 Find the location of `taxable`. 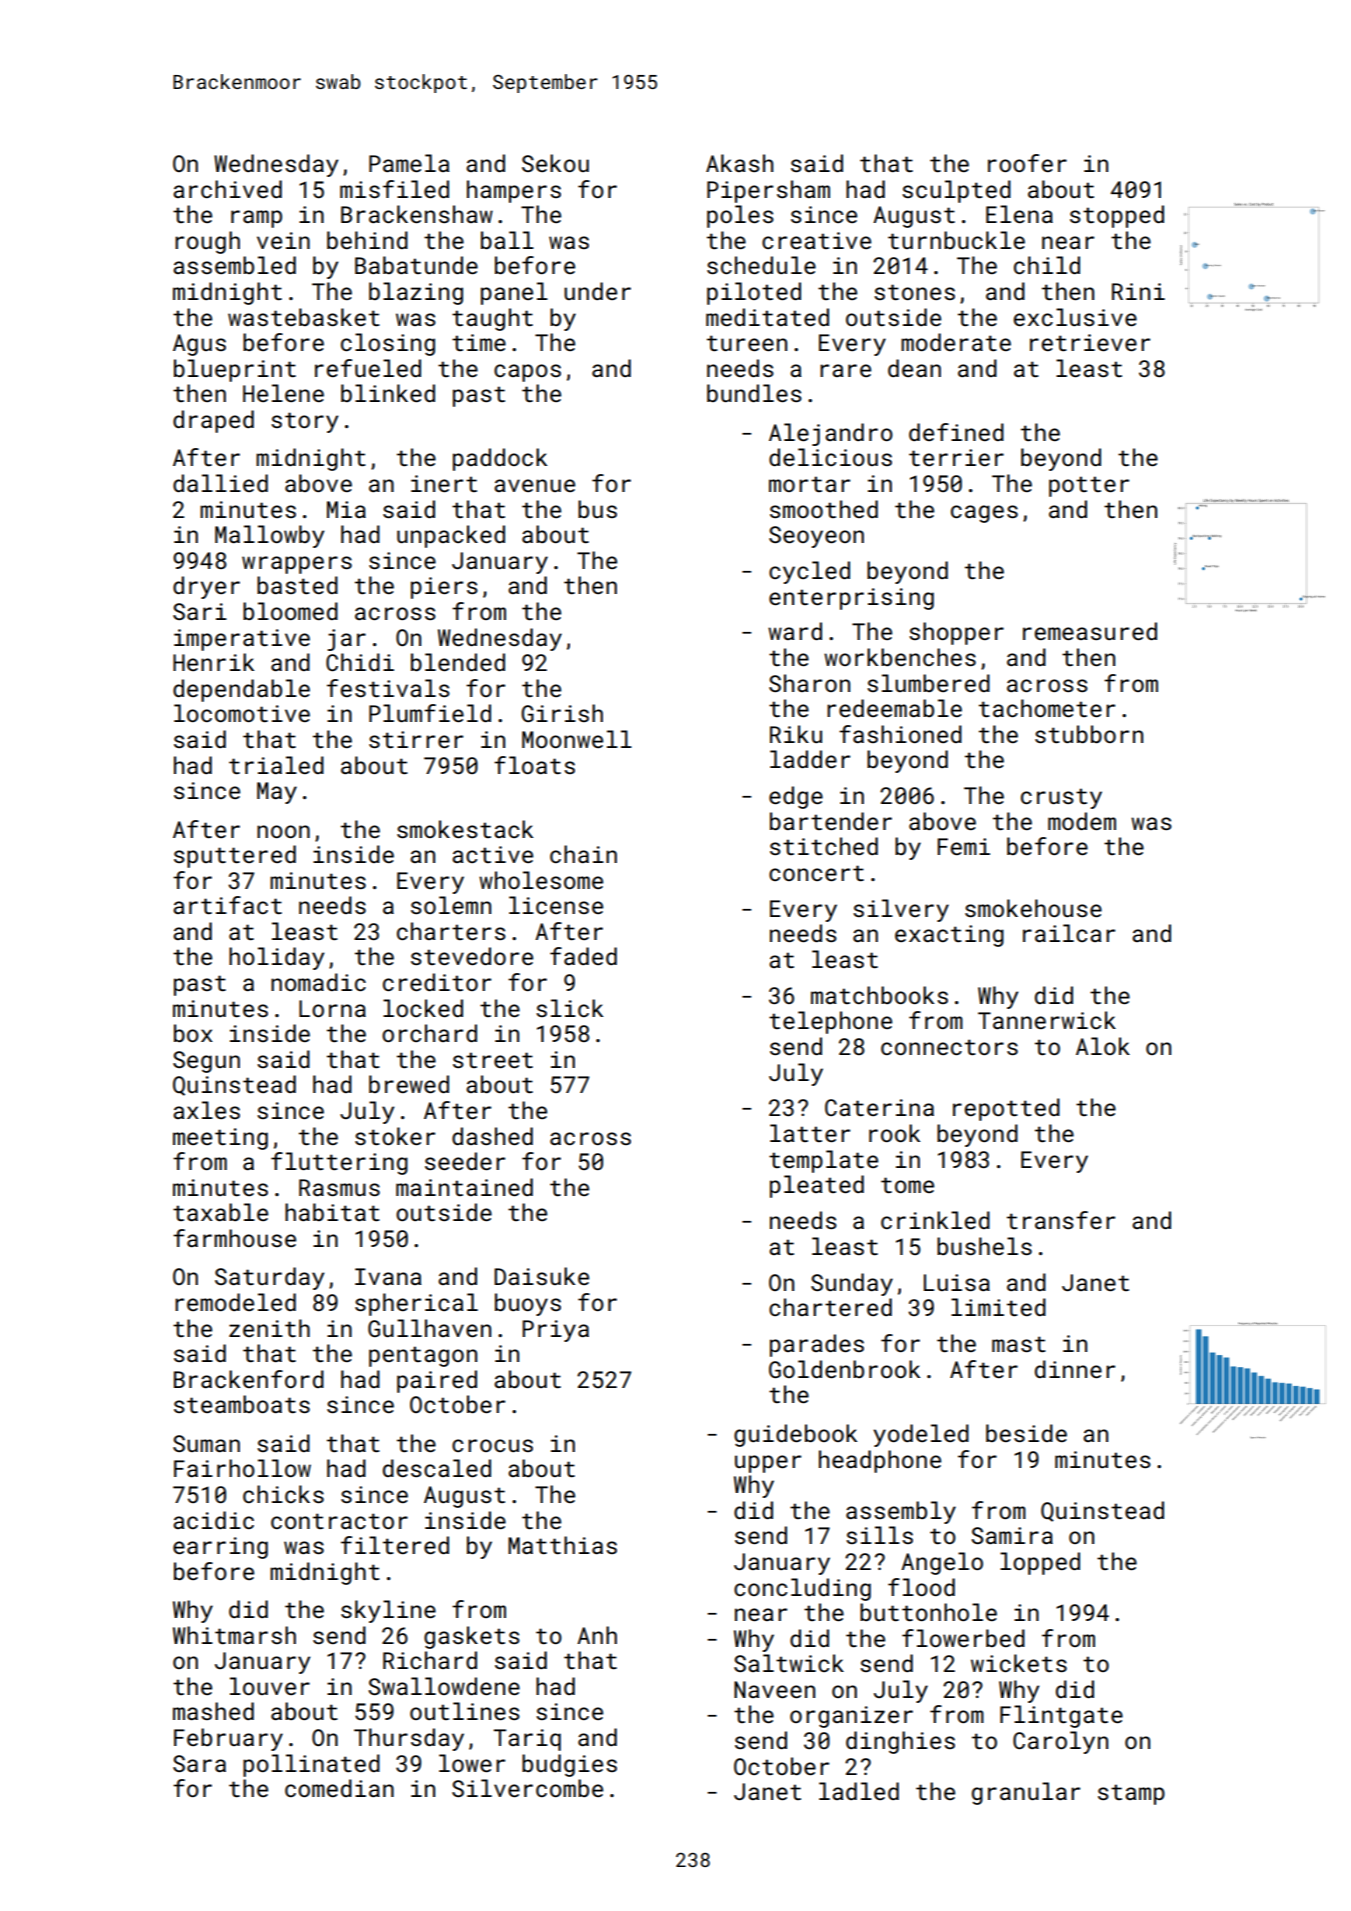

taxable is located at coordinates (220, 1212).
